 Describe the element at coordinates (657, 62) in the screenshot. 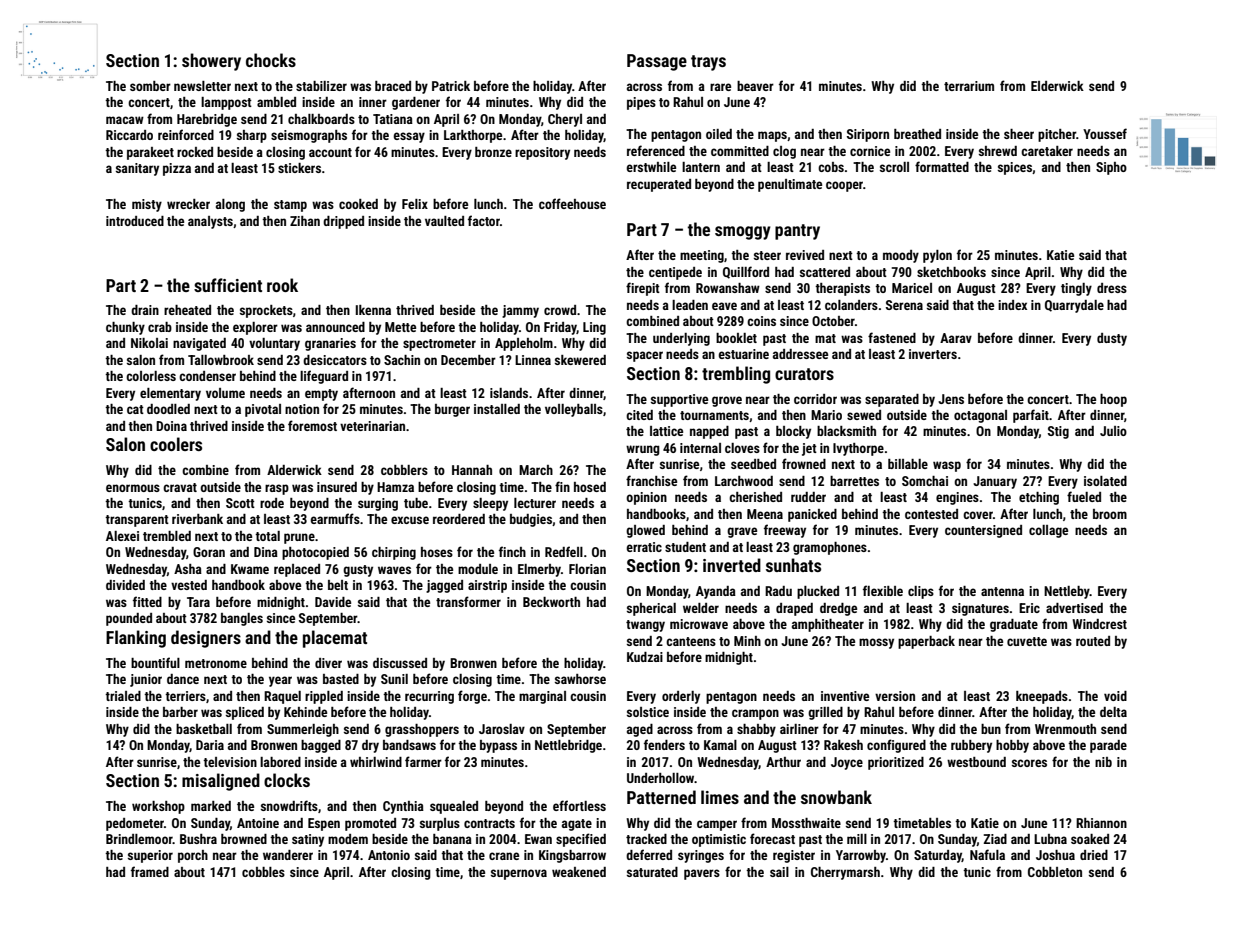

I see `Passage` at that location.
